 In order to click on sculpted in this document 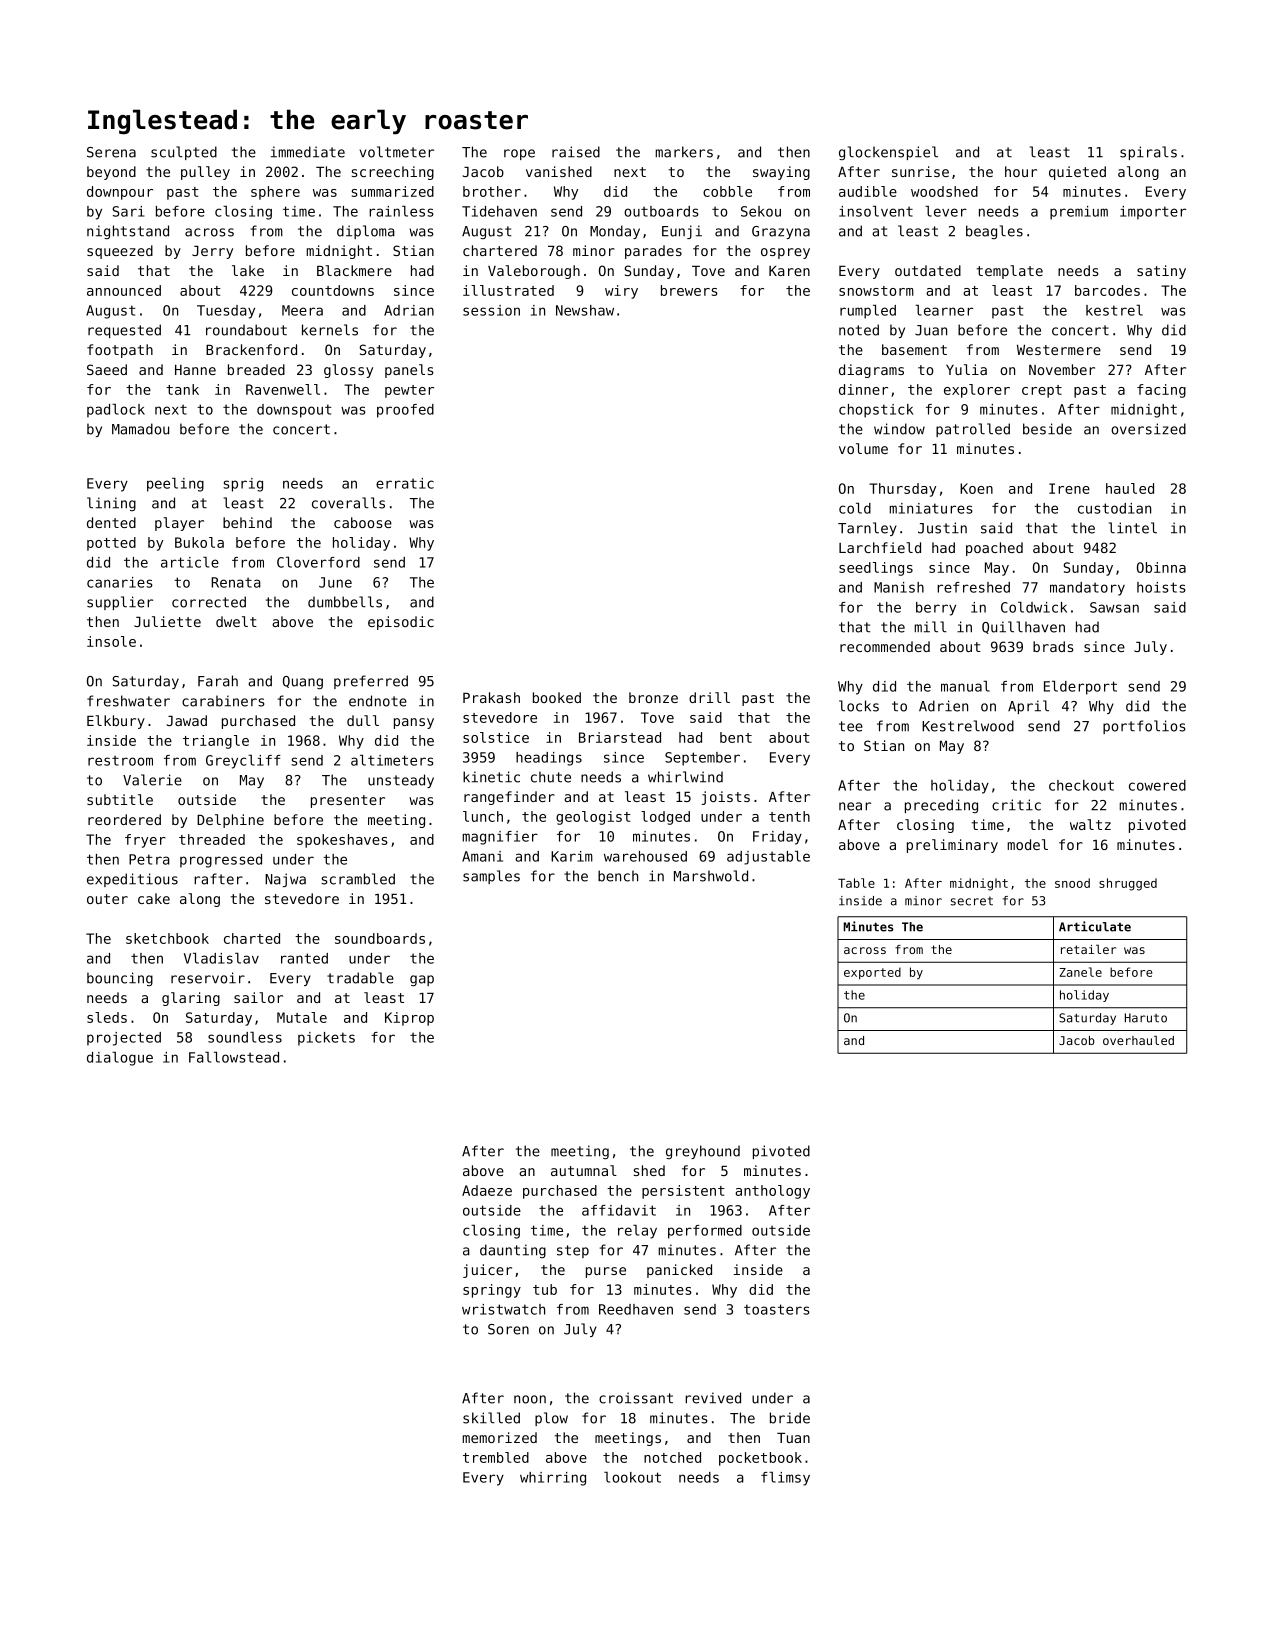, I will do `click(184, 153)`.
